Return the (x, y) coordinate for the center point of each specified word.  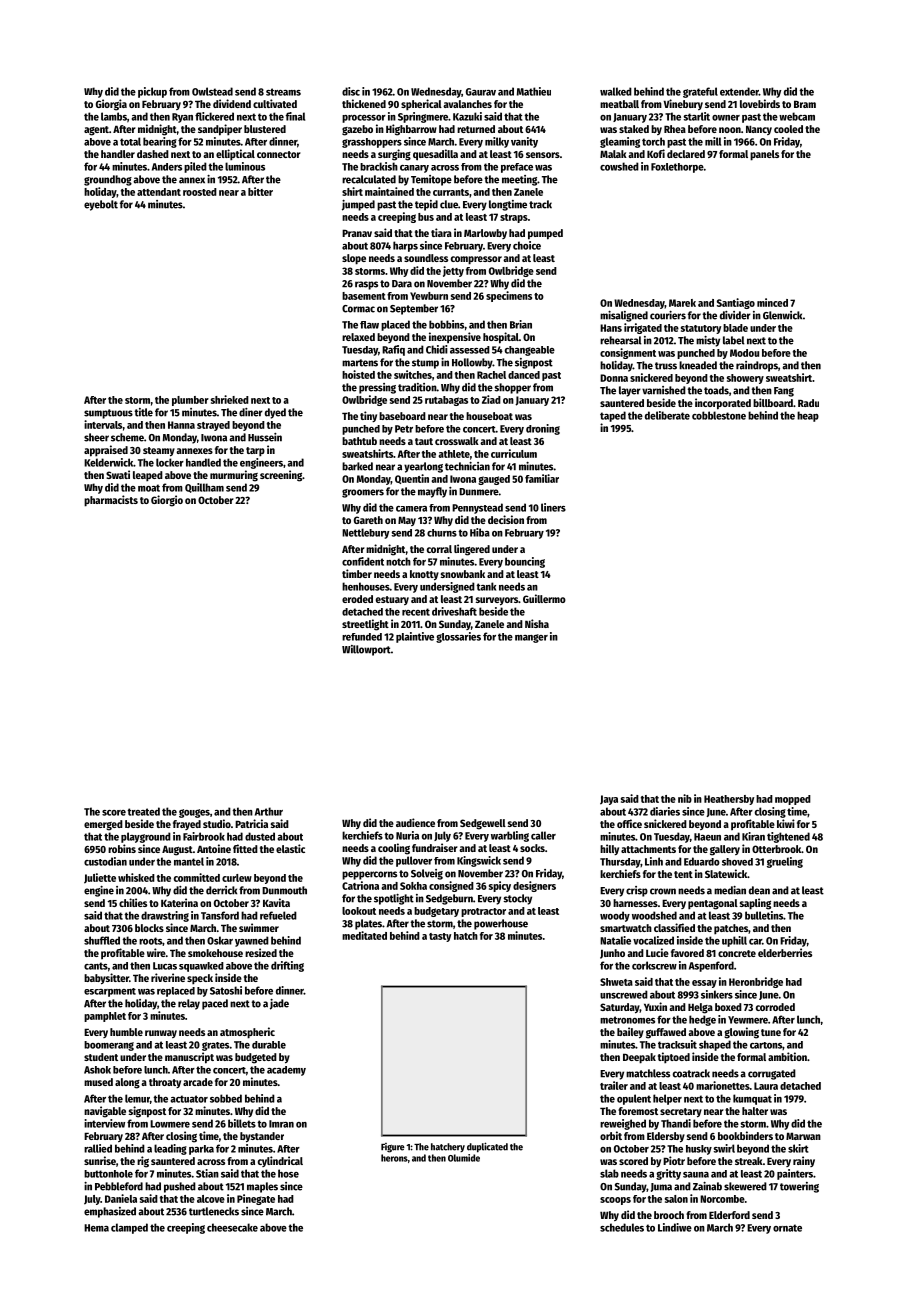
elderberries (785, 952)
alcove (211, 1199)
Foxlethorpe (677, 168)
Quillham (204, 488)
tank (486, 586)
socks (532, 848)
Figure (393, 1148)
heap (808, 416)
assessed (470, 350)
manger (531, 638)
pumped (545, 234)
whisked (136, 877)
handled (203, 462)
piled (195, 167)
